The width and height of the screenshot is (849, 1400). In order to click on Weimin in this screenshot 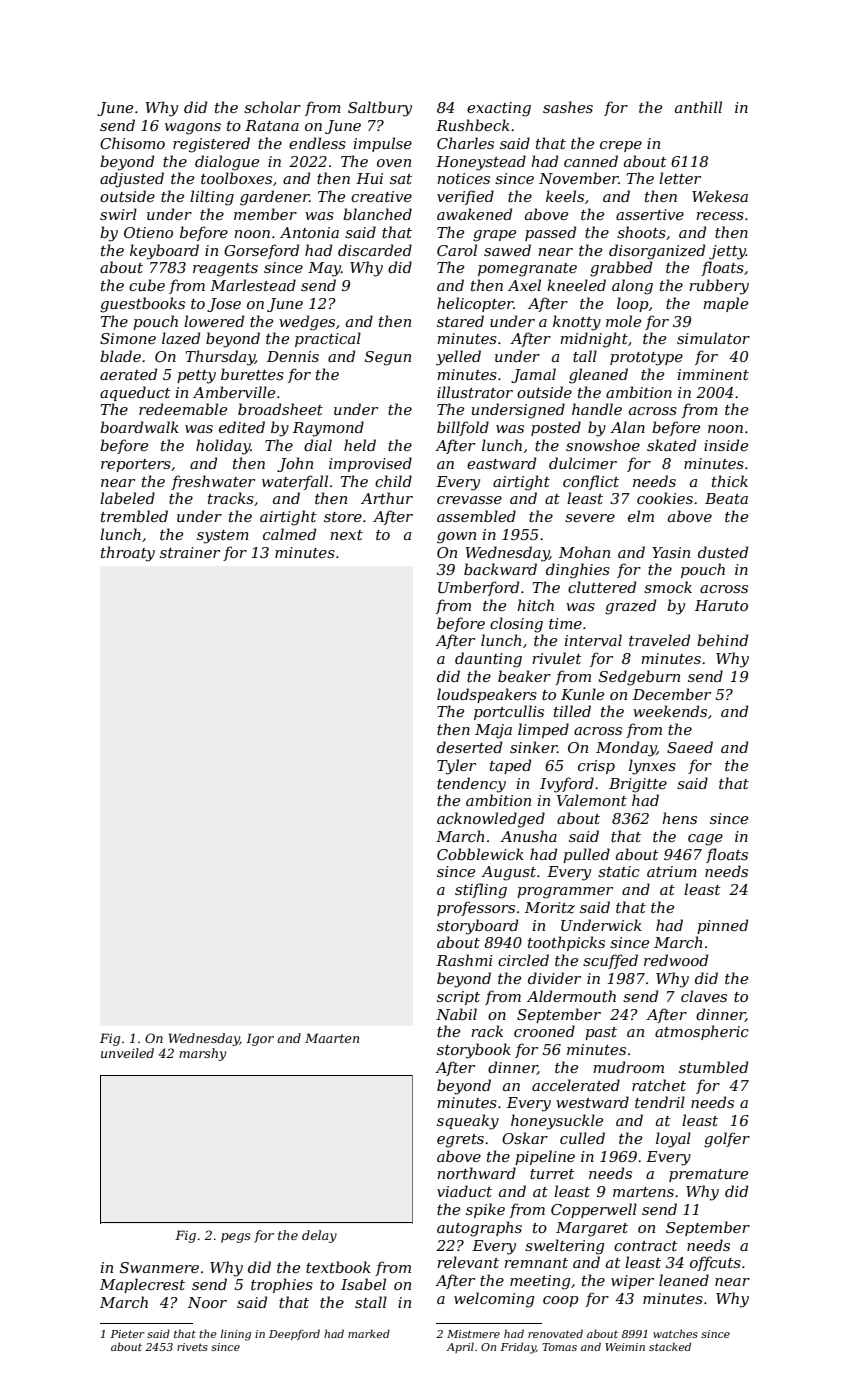, I will do `click(625, 1347)`.
